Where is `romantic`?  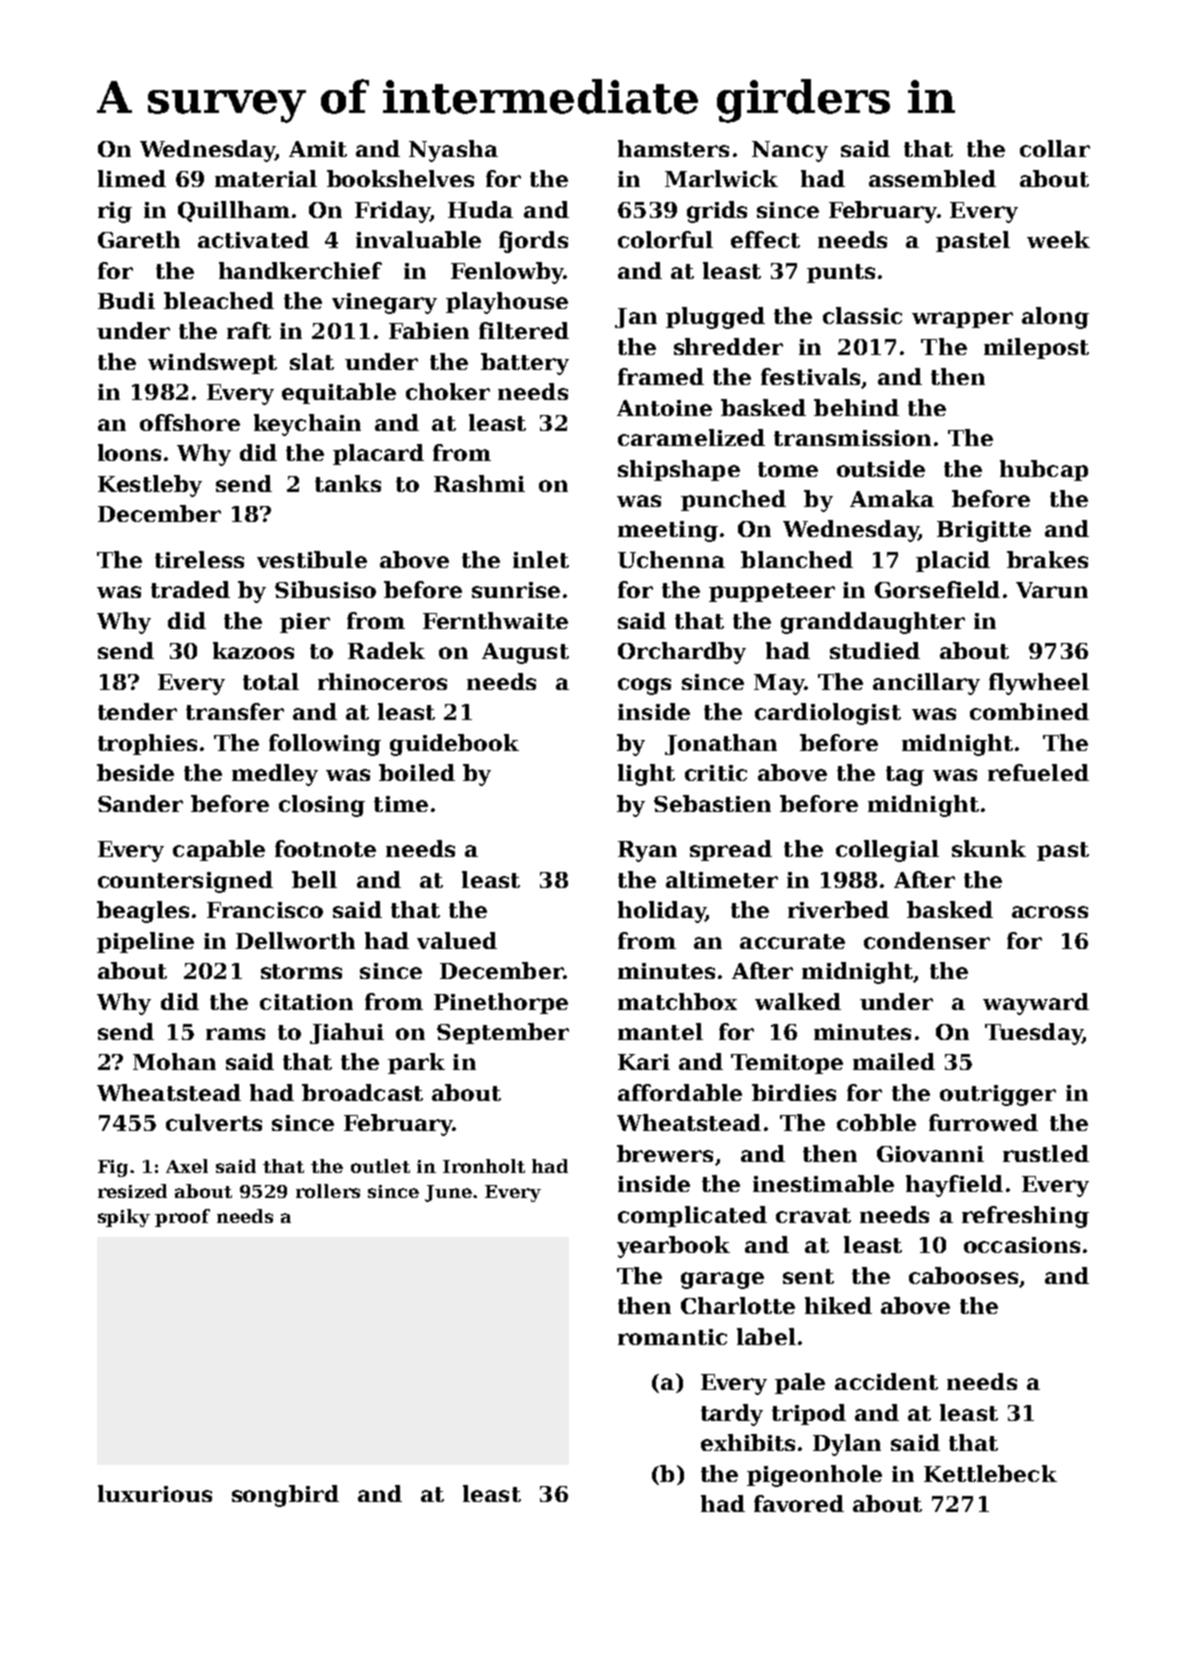
romantic is located at coordinates (672, 1337).
